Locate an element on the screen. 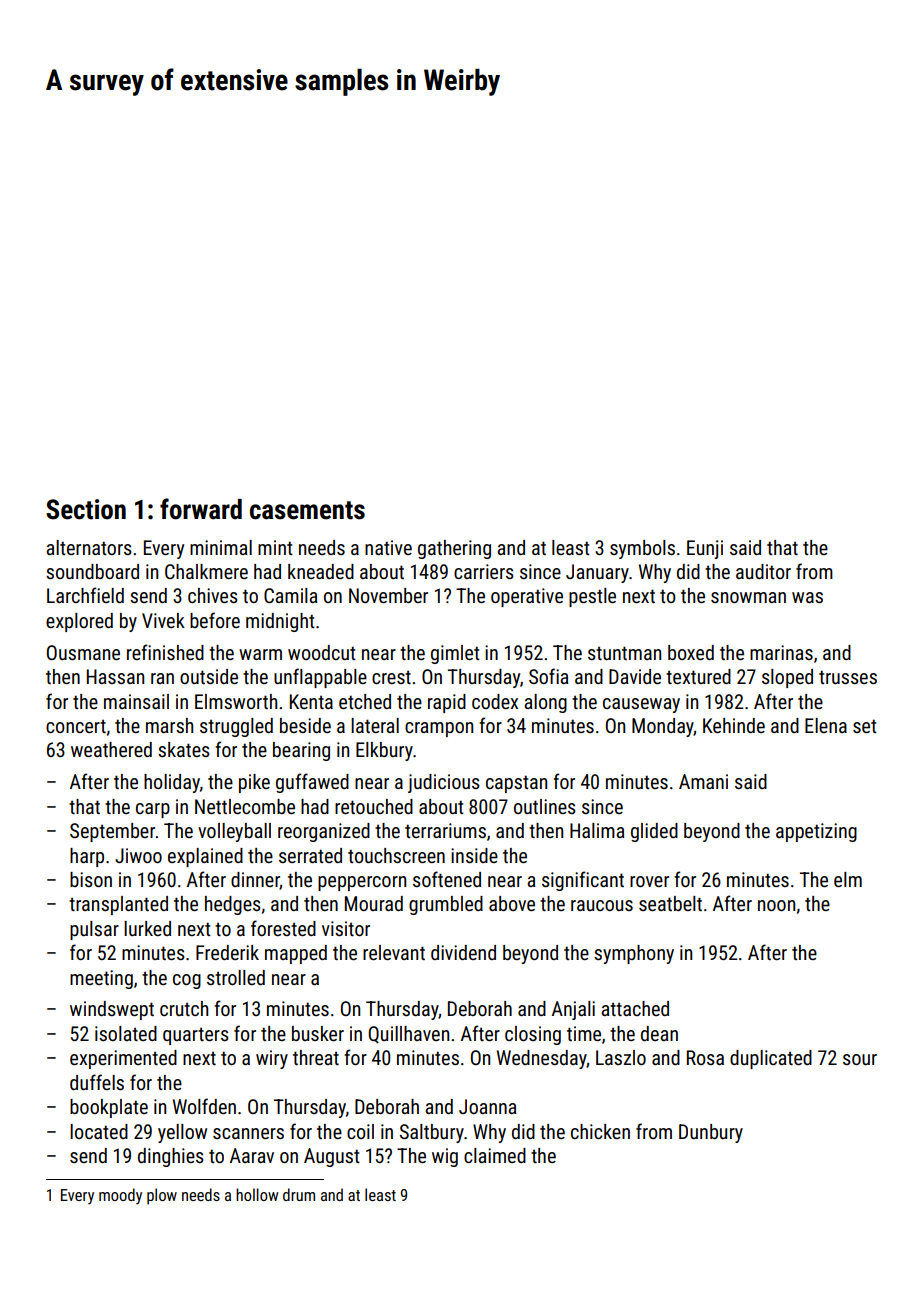 The image size is (924, 1308). etched is located at coordinates (365, 701).
